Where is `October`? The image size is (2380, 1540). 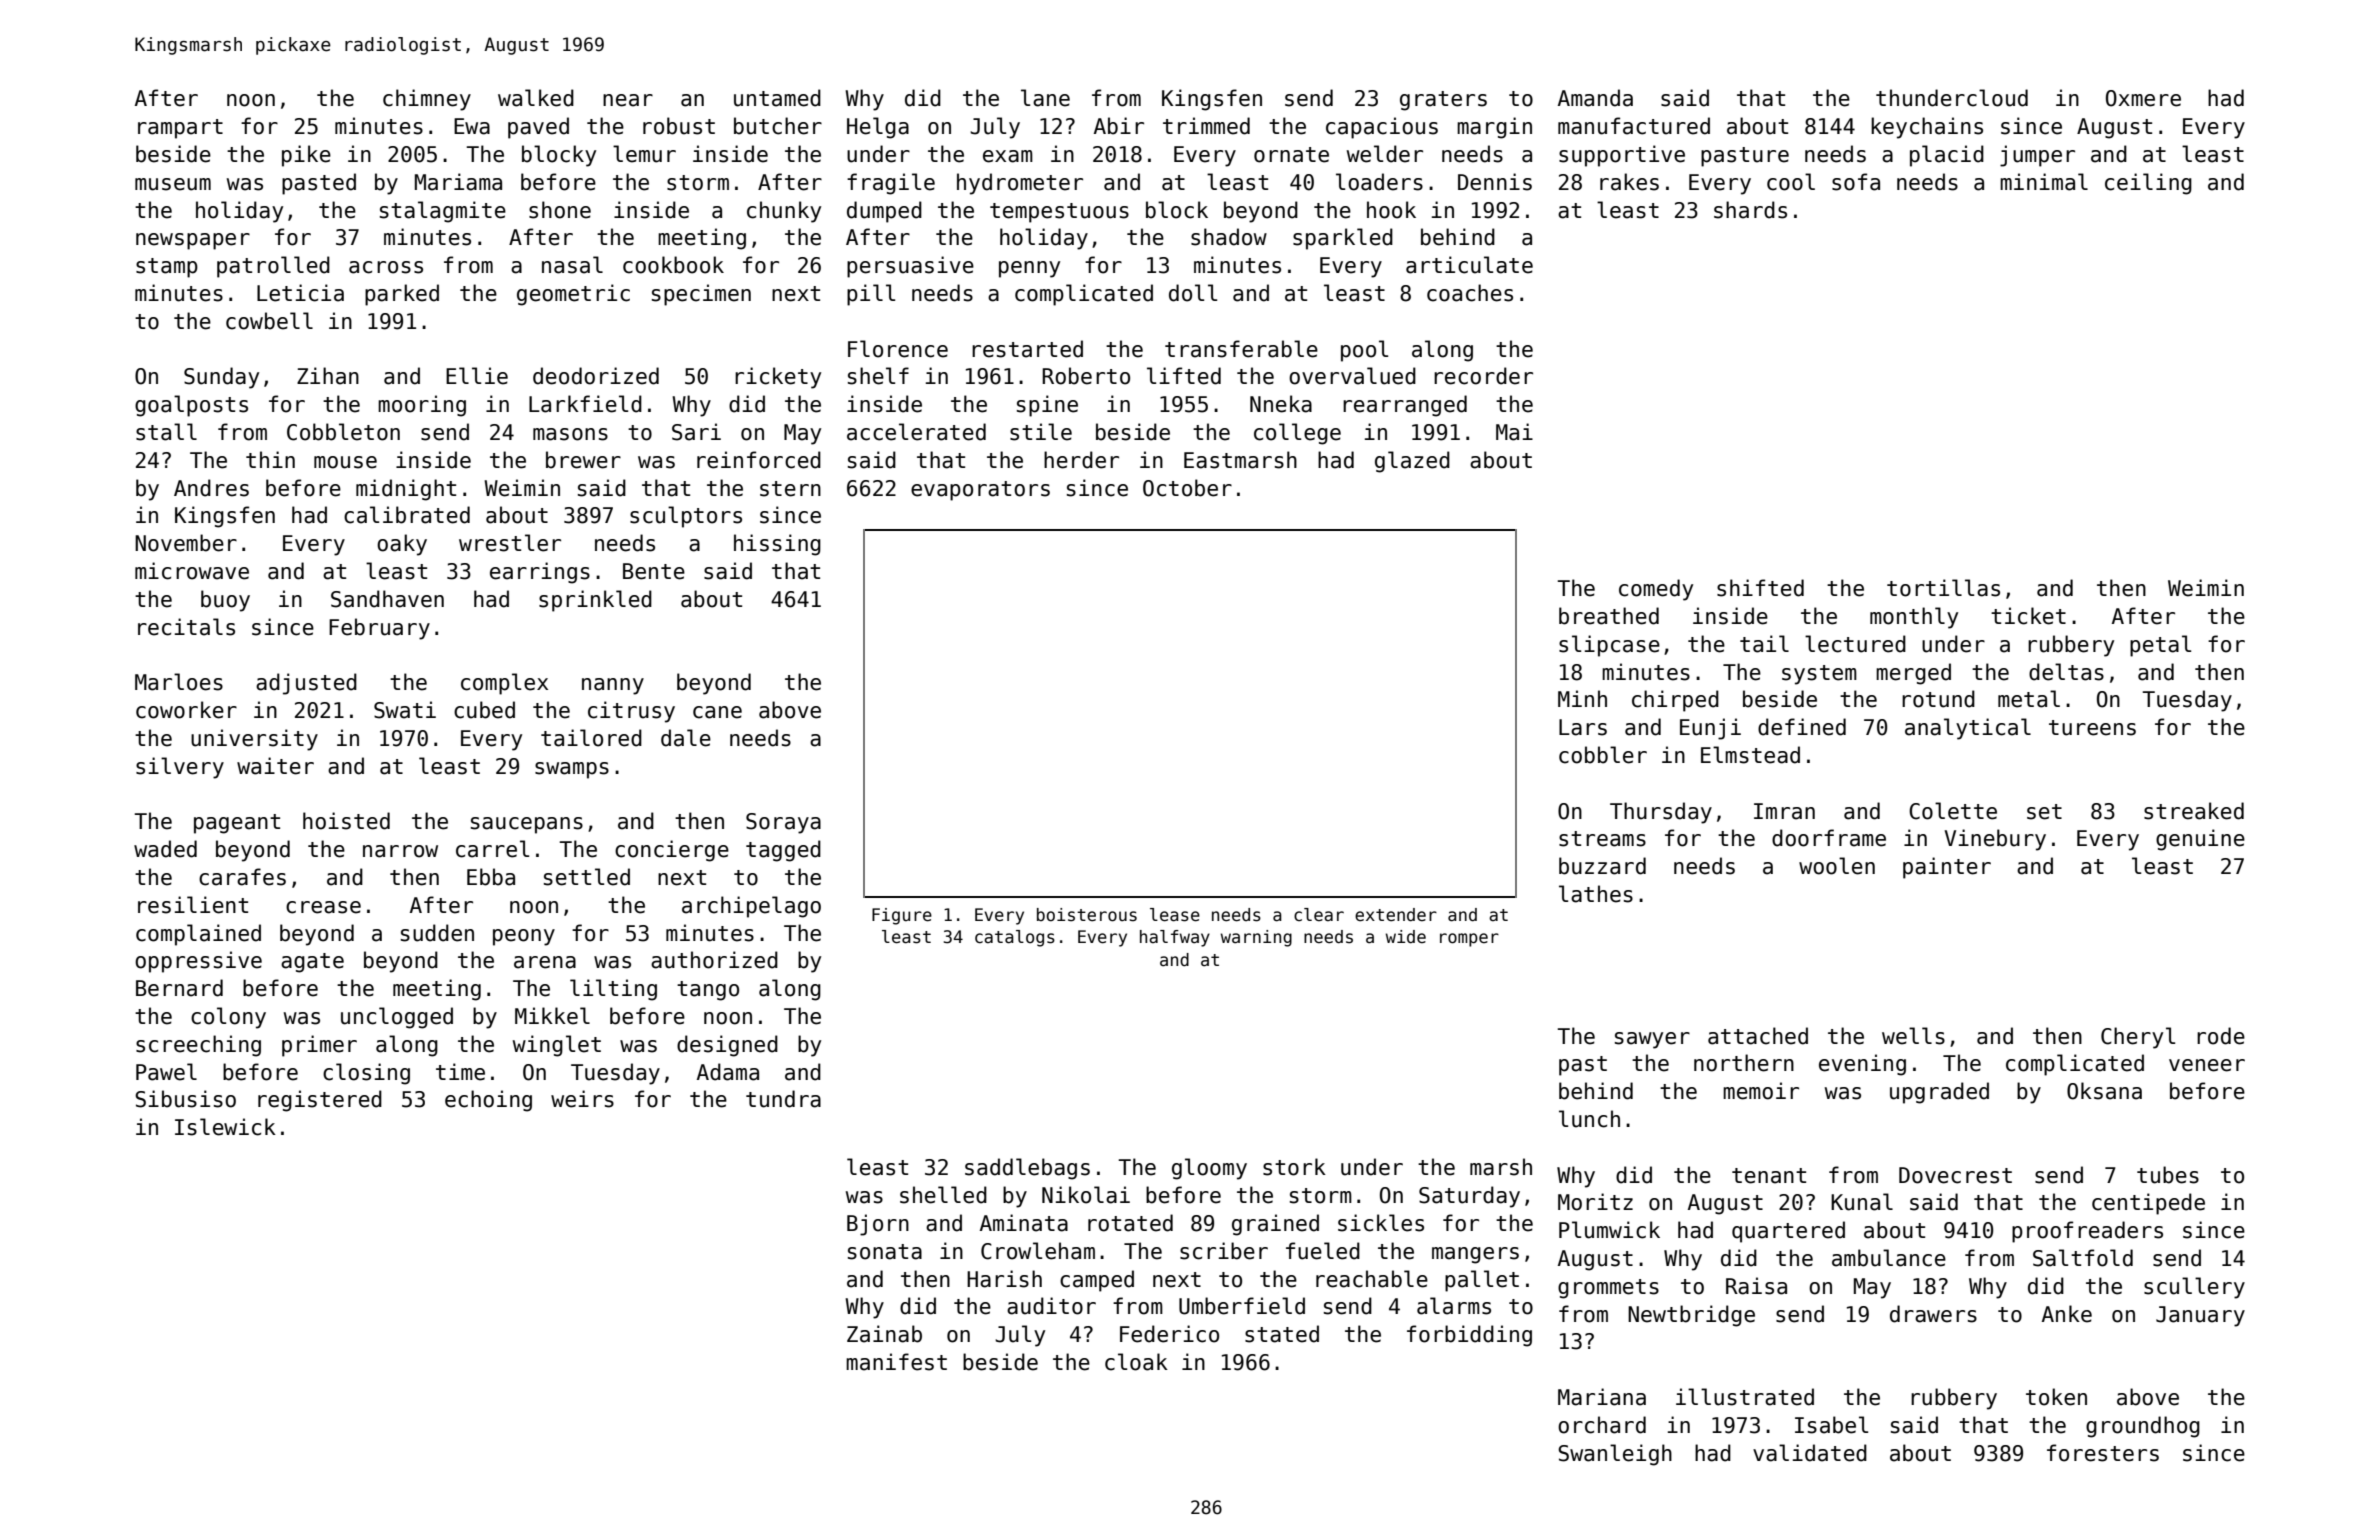 October is located at coordinates (1187, 488).
